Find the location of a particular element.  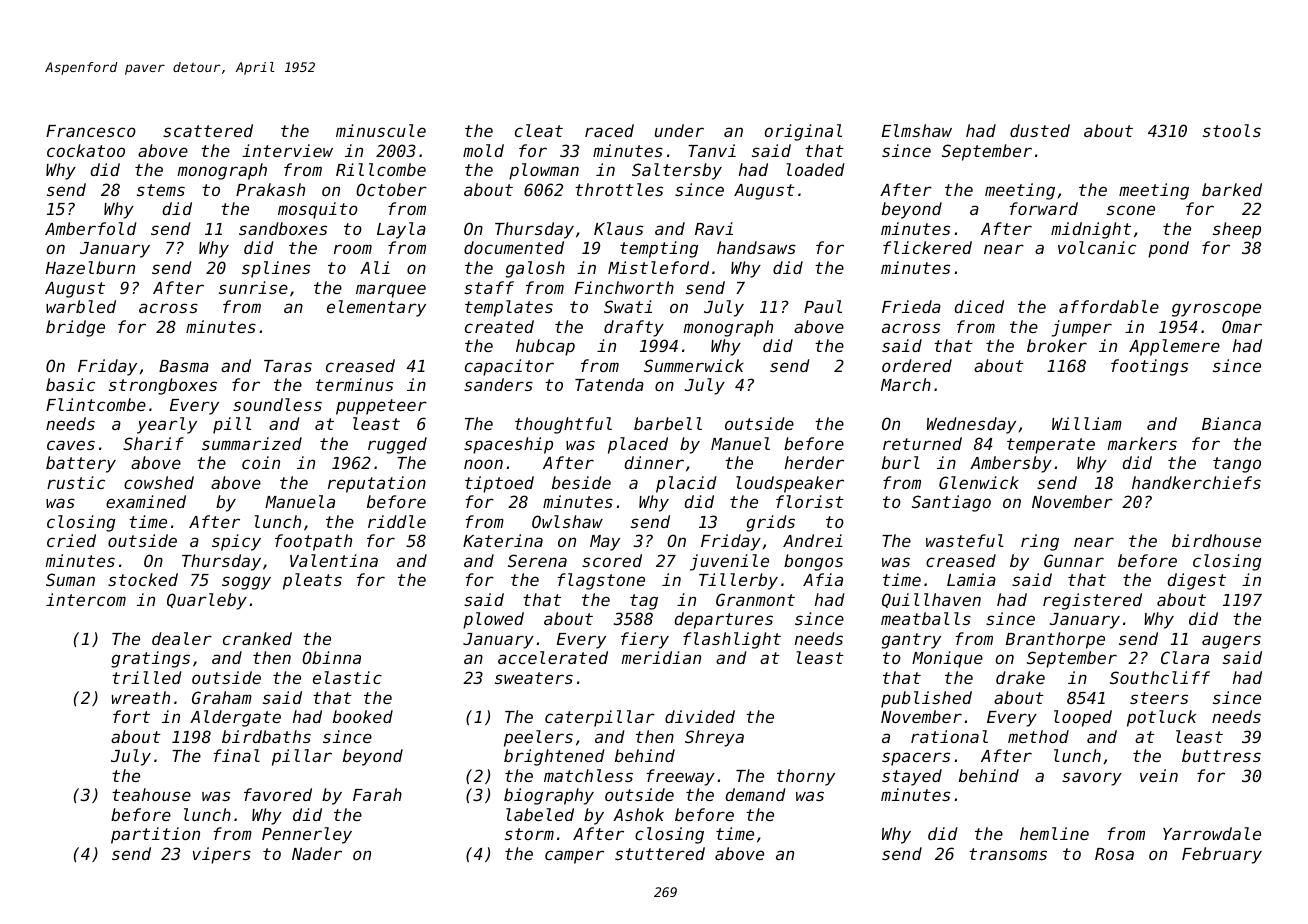

vipers is located at coordinates (222, 855).
